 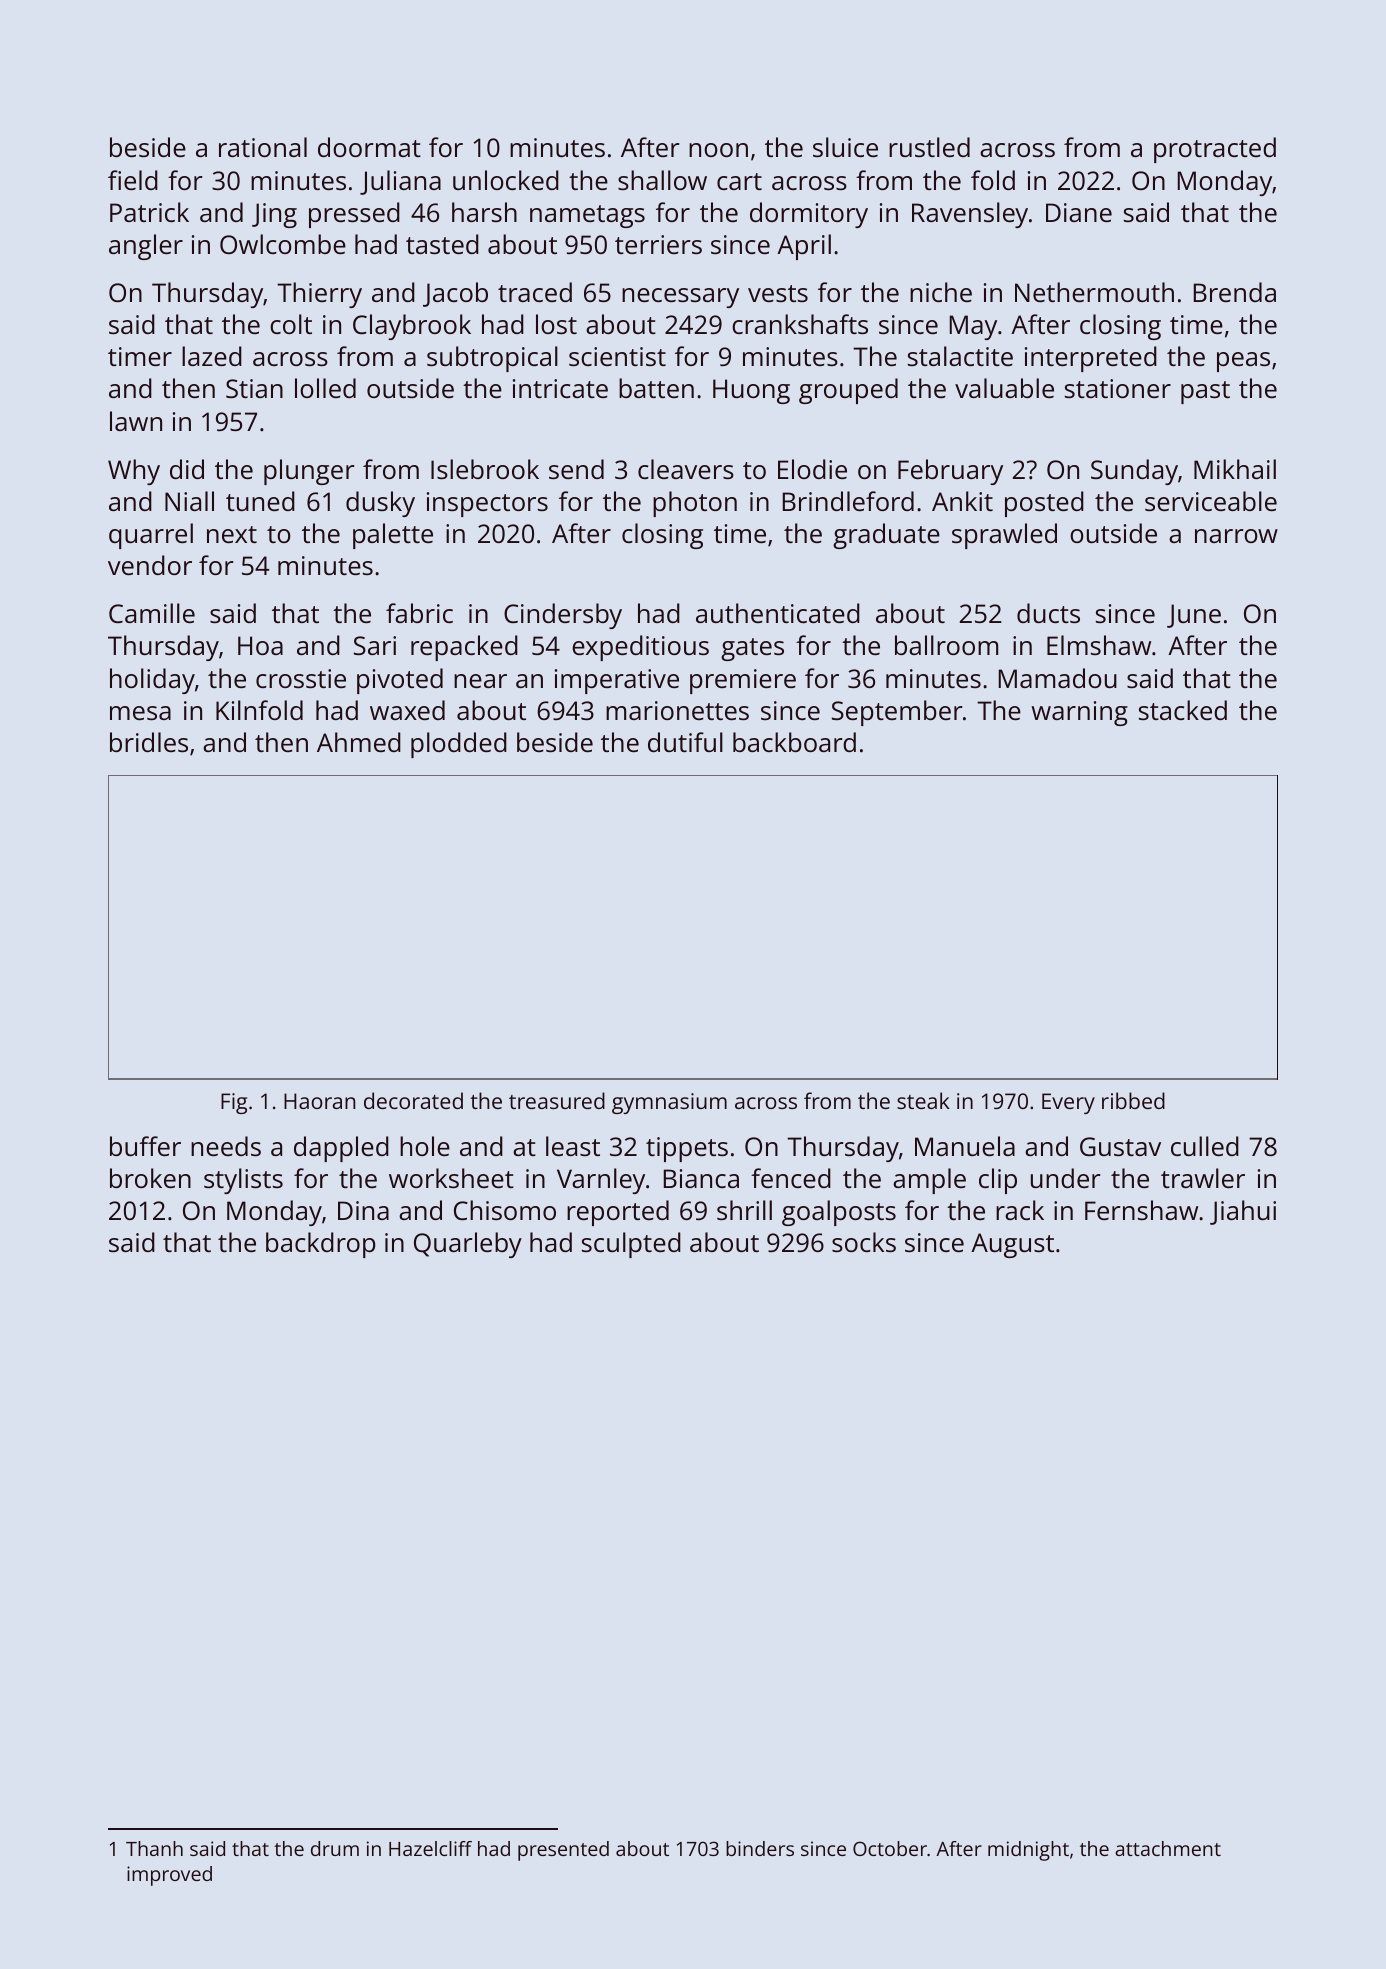 I want to click on gates, so click(x=752, y=649).
